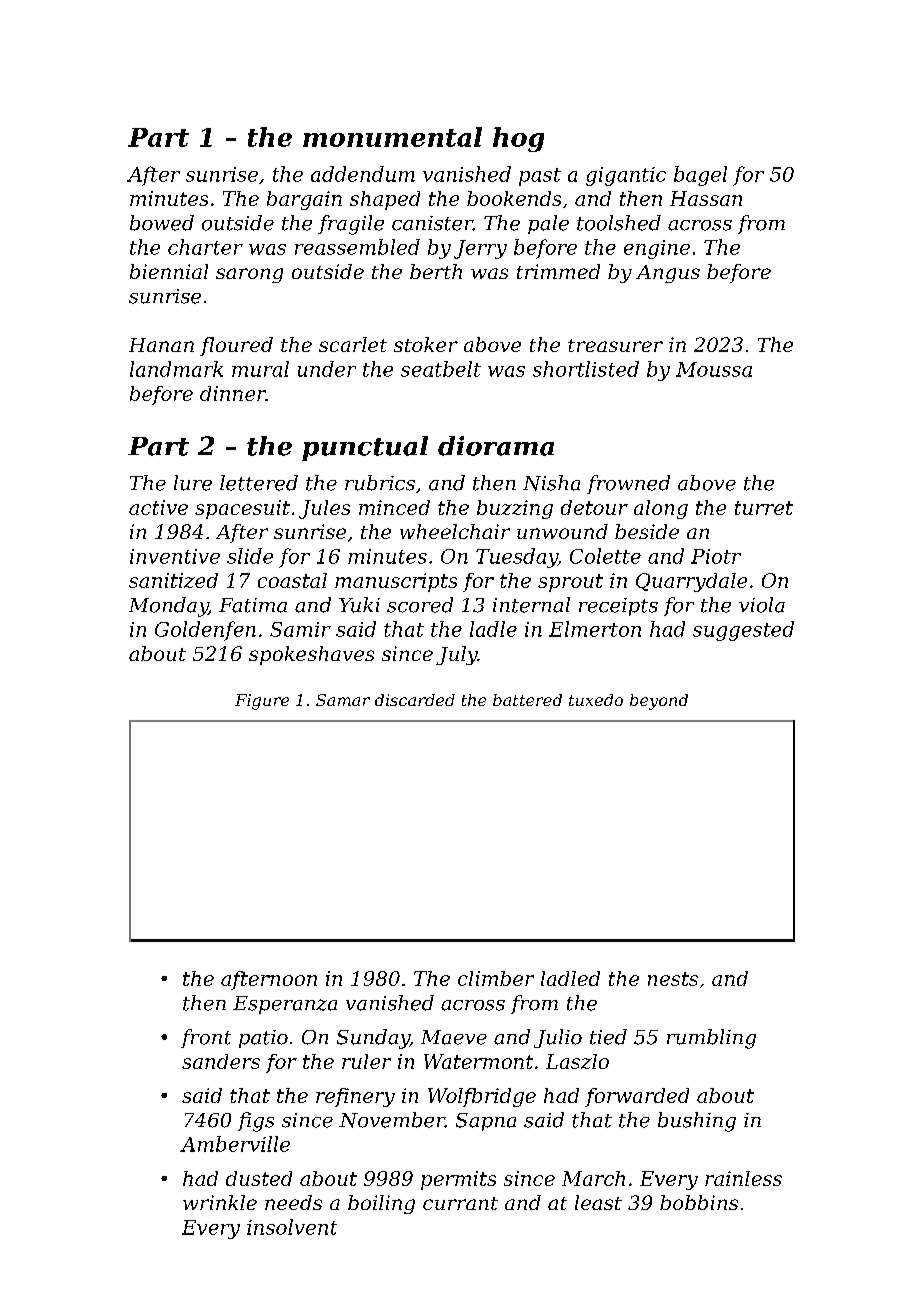  I want to click on gigantic, so click(626, 176).
